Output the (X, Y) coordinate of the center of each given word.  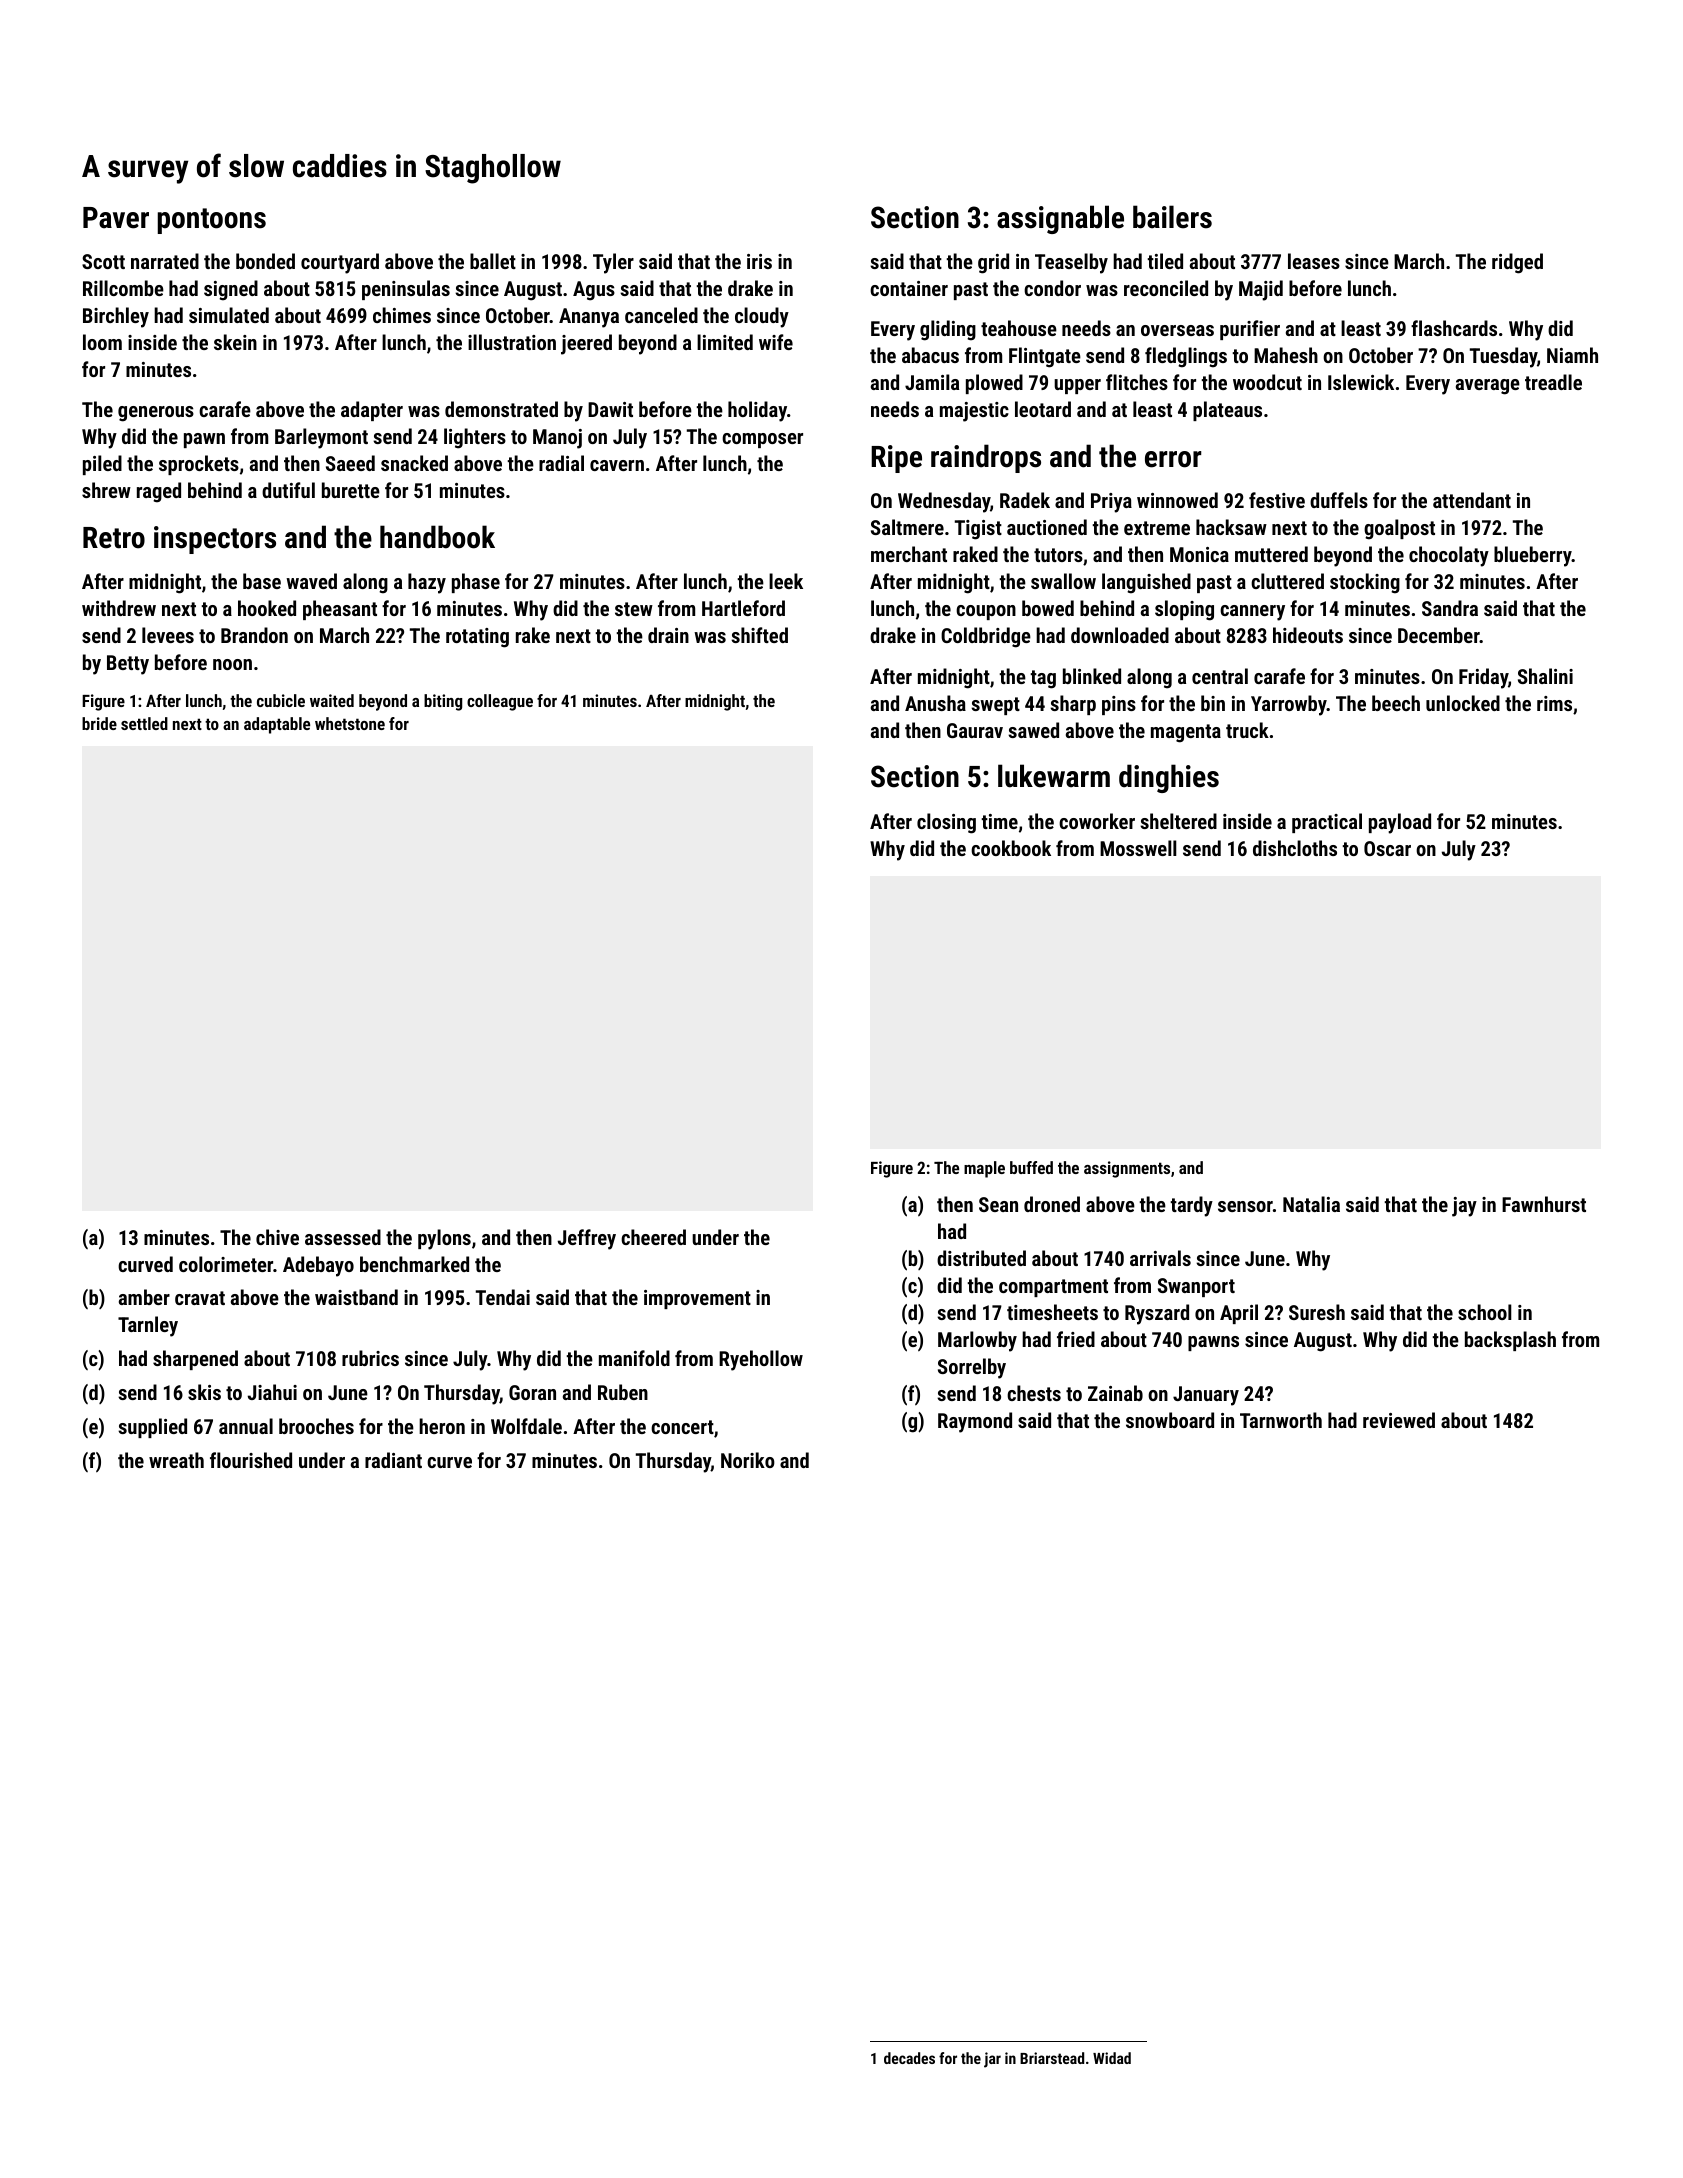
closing (946, 823)
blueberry (1533, 556)
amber (144, 1297)
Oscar (1387, 848)
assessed (343, 1237)
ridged (1517, 263)
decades (909, 2058)
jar (992, 2060)
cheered (653, 1237)
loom (102, 342)
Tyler (613, 263)
